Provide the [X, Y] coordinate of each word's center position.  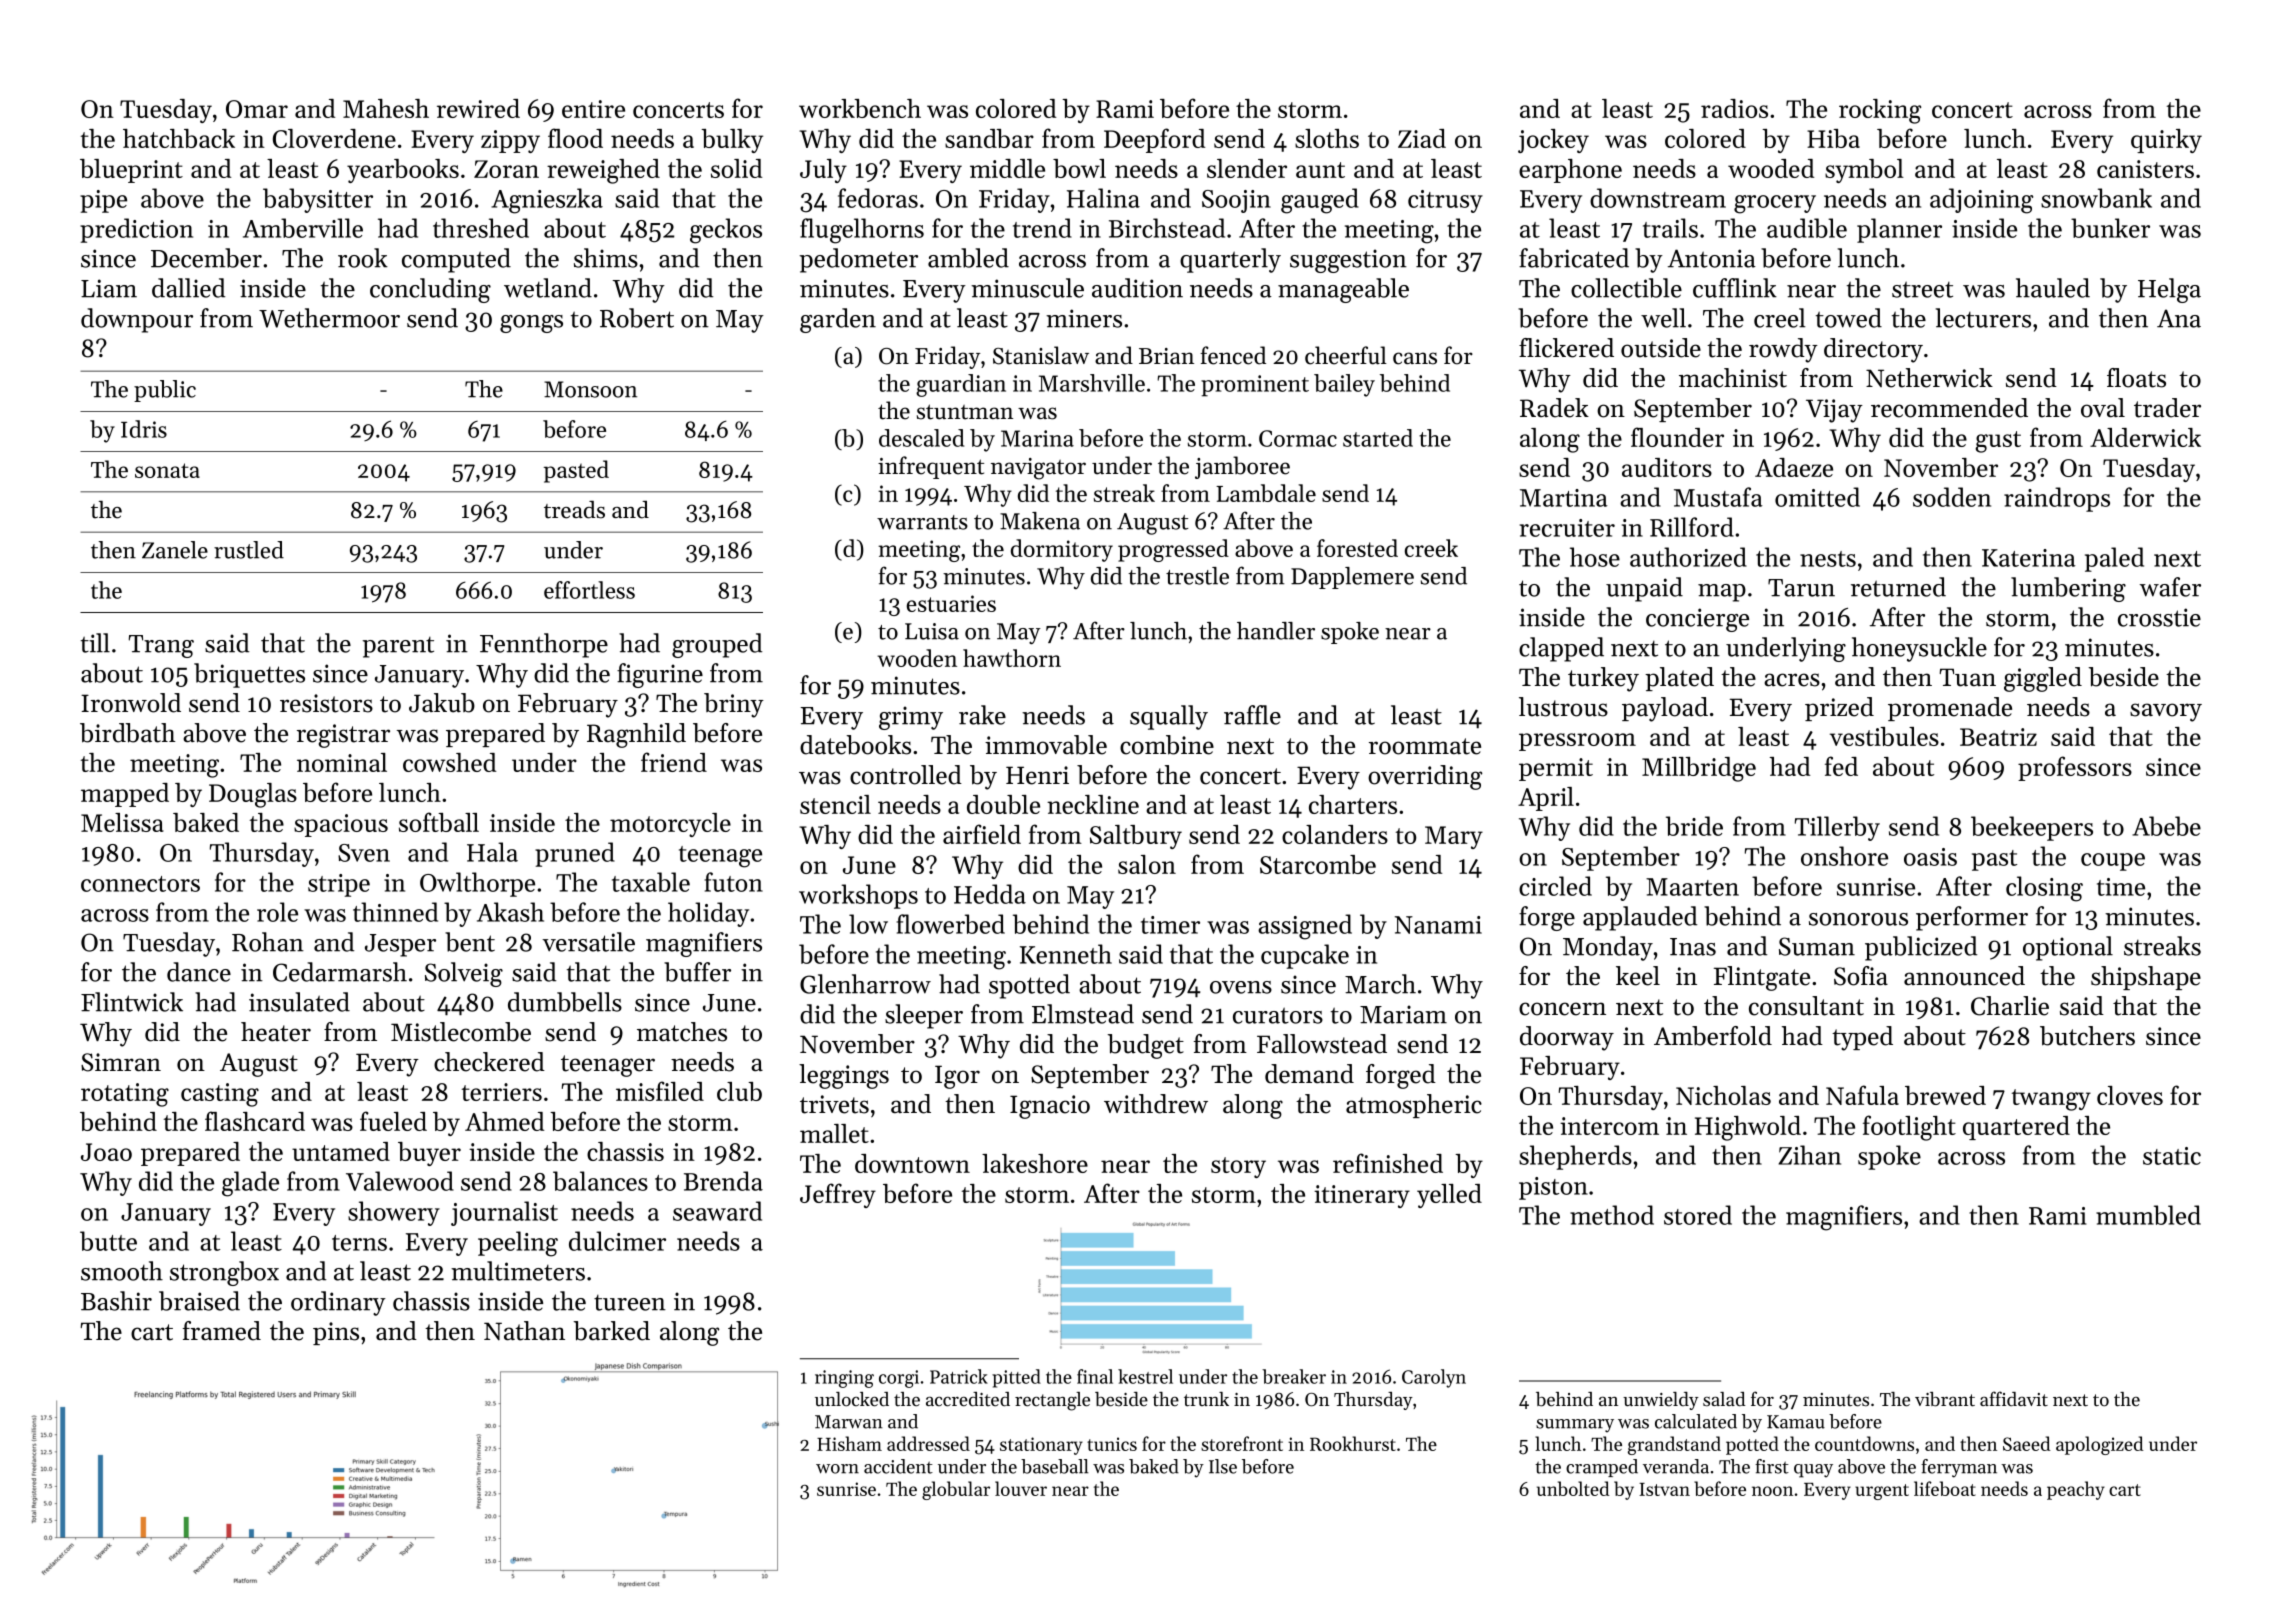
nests [1828, 559]
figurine [660, 675]
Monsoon [590, 389]
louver [1021, 1488]
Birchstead [1167, 228]
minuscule [1027, 288]
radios [1734, 108]
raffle [1252, 715]
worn [837, 1469]
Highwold [1748, 1128]
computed [456, 260]
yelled [1449, 1196]
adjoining [1981, 201]
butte [108, 1241]
